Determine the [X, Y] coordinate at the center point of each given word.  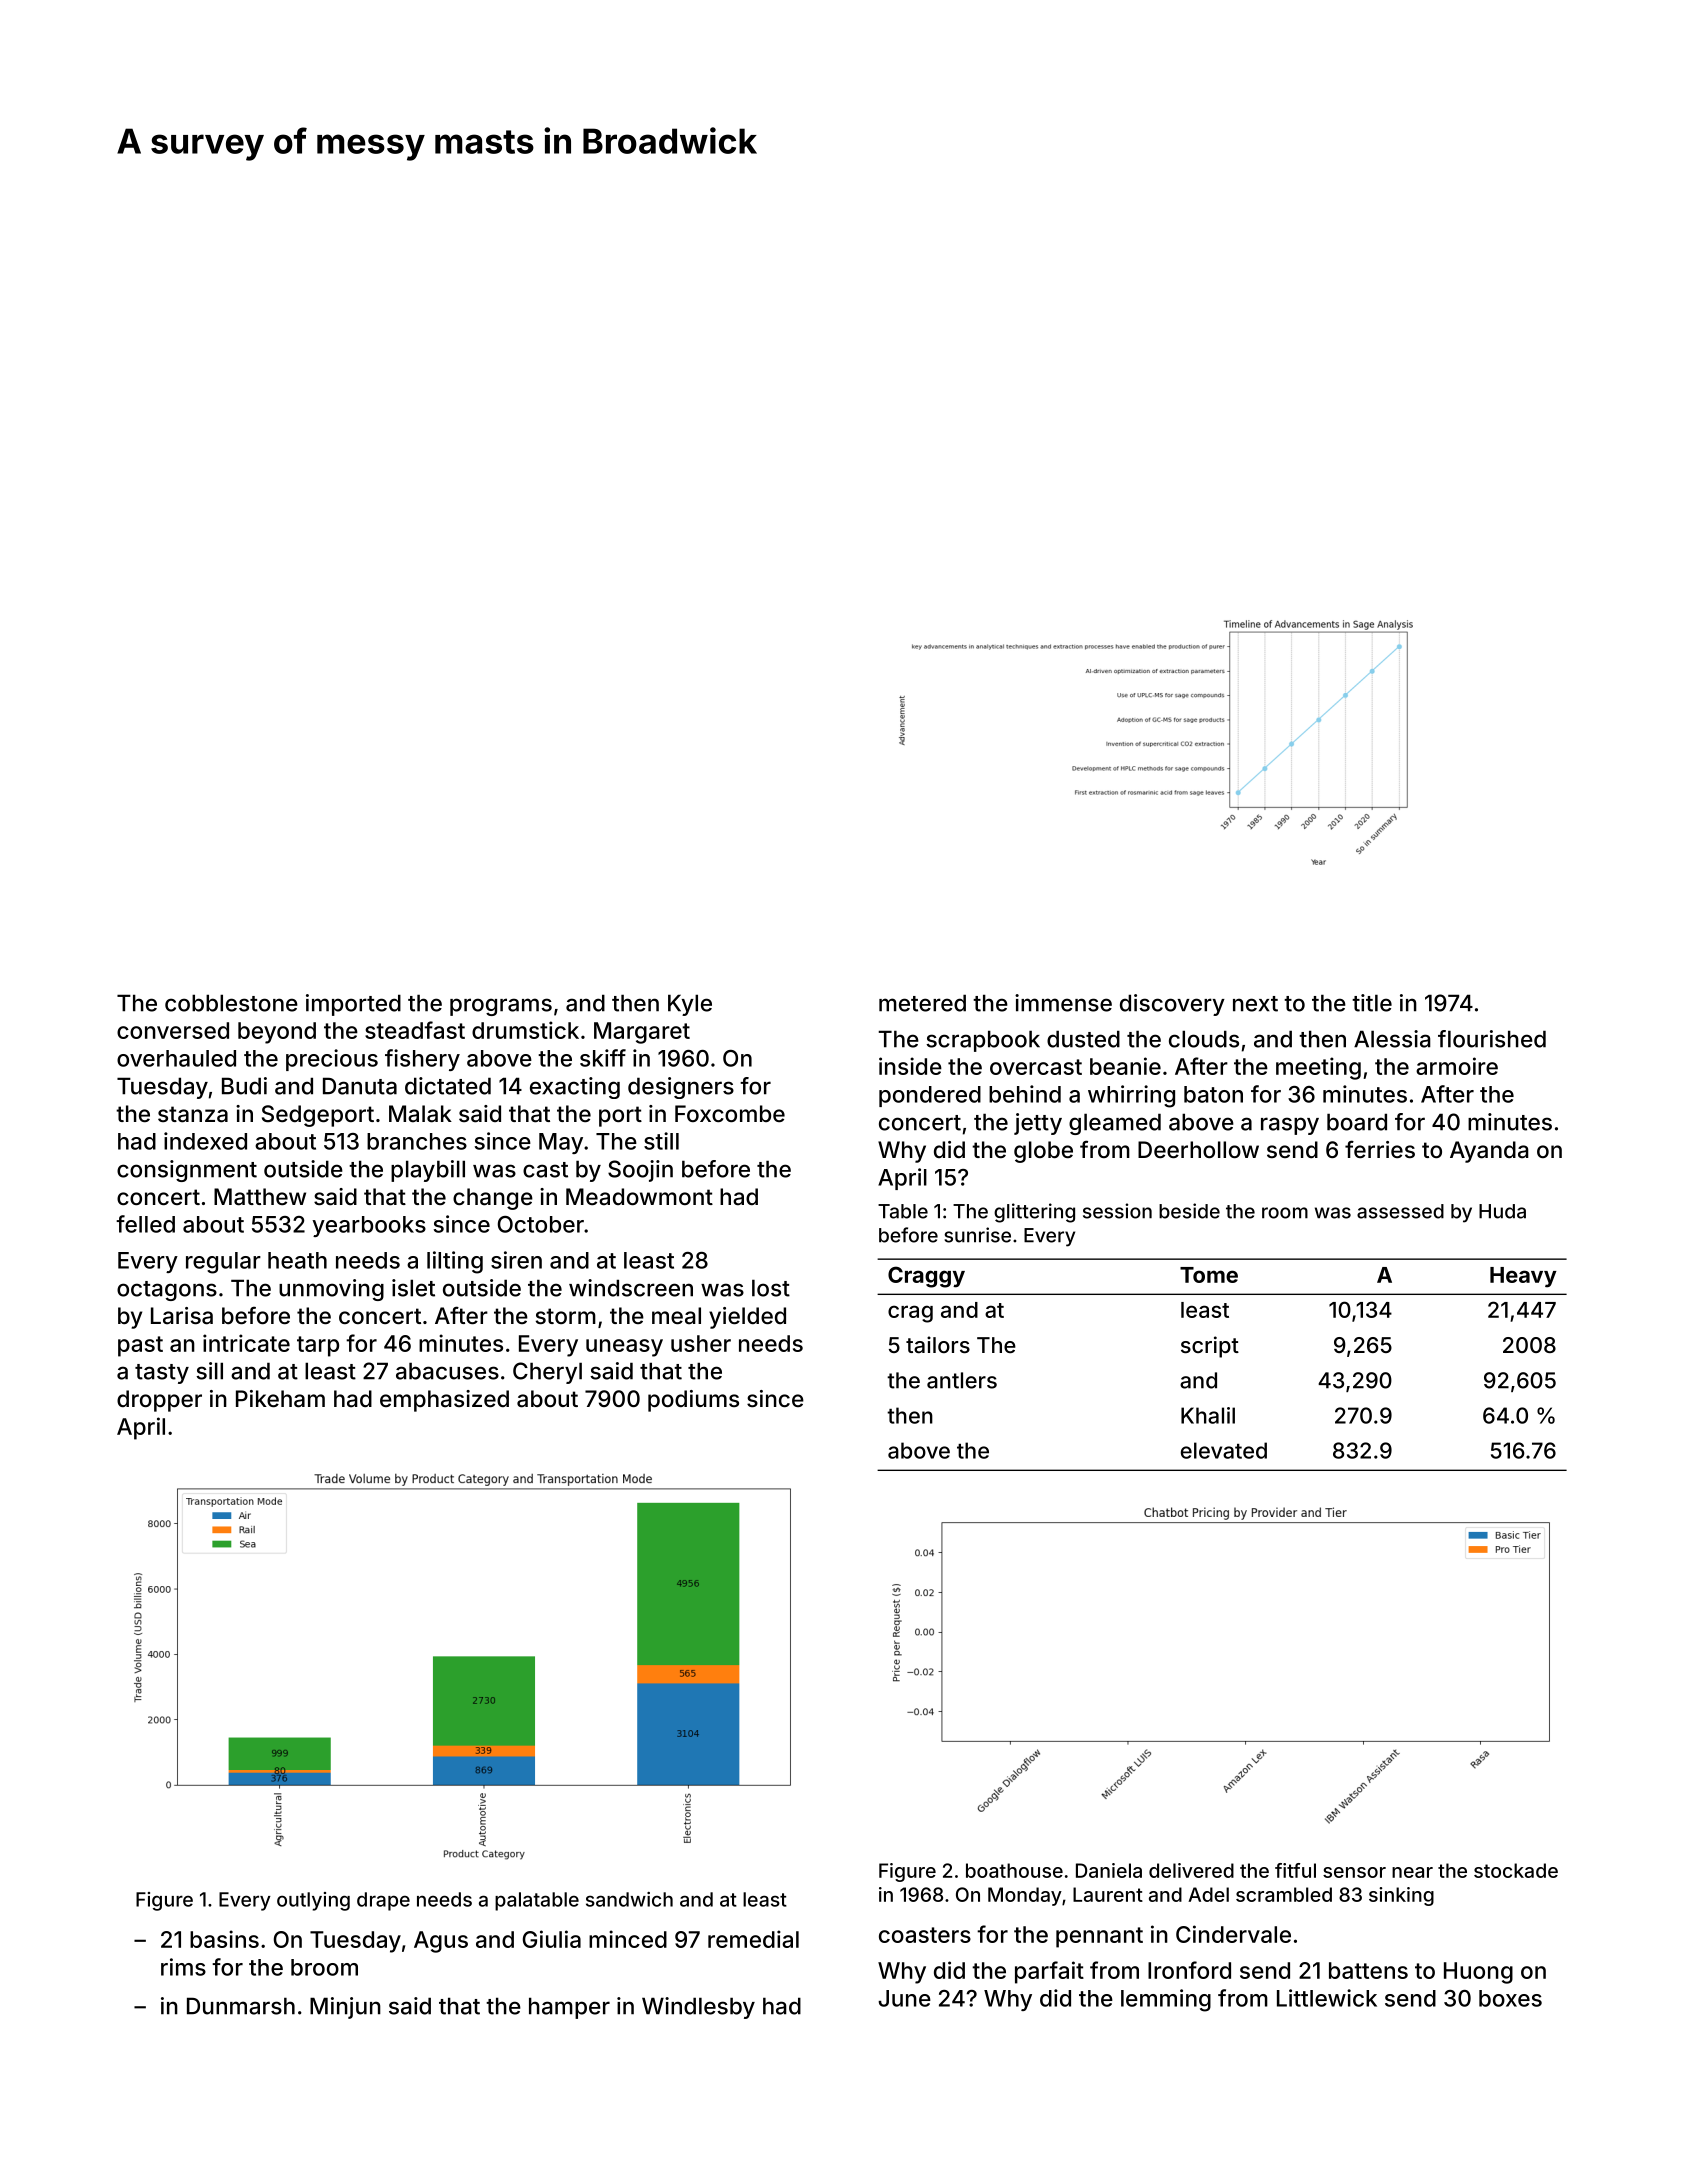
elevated [1224, 1450]
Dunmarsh [241, 2006]
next [1255, 1004]
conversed [173, 1030]
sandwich [629, 1899]
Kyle [690, 1005]
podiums [693, 1401]
